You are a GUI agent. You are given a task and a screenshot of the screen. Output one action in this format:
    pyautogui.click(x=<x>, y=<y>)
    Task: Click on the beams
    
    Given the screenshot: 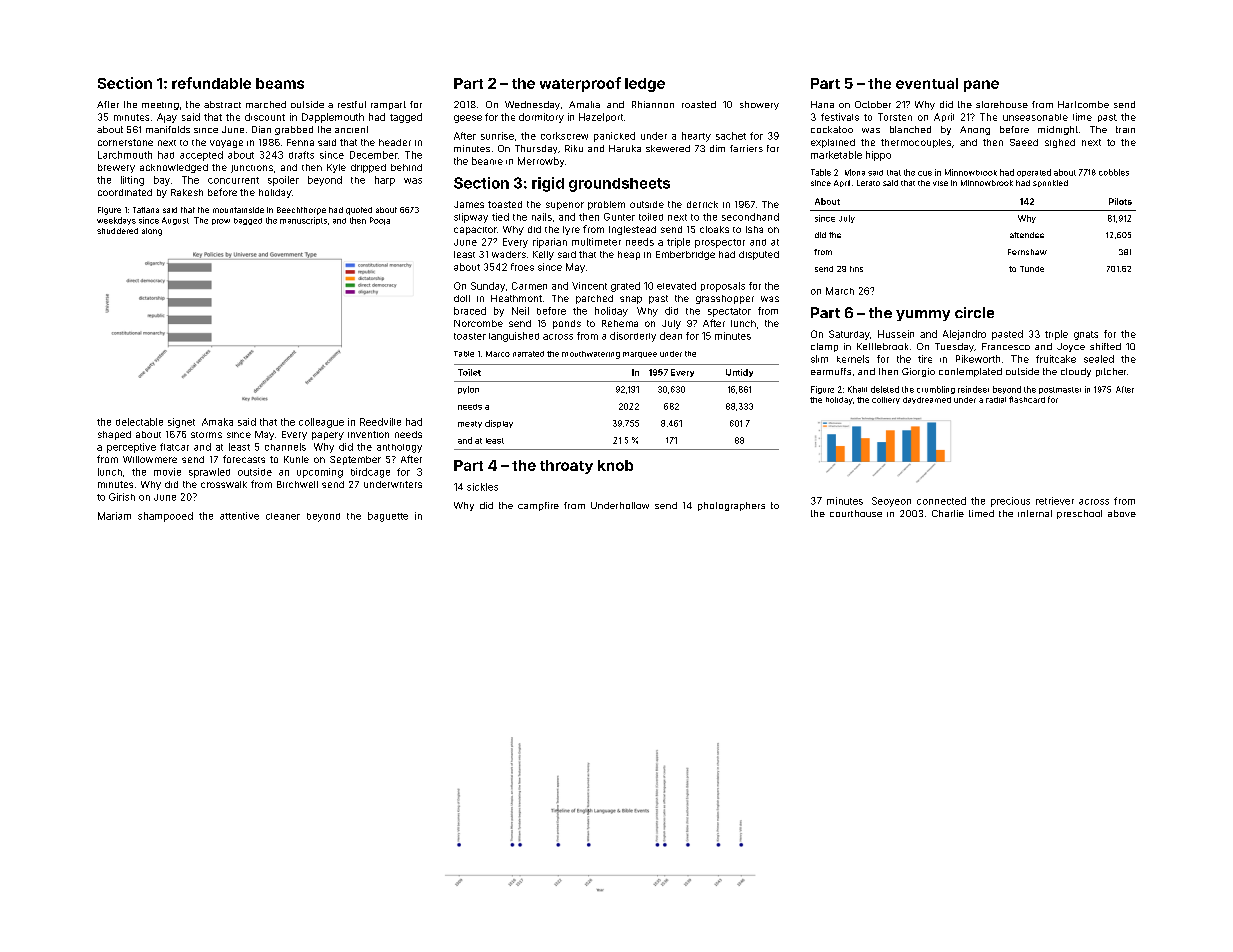 What is the action you would take?
    pyautogui.click(x=280, y=83)
